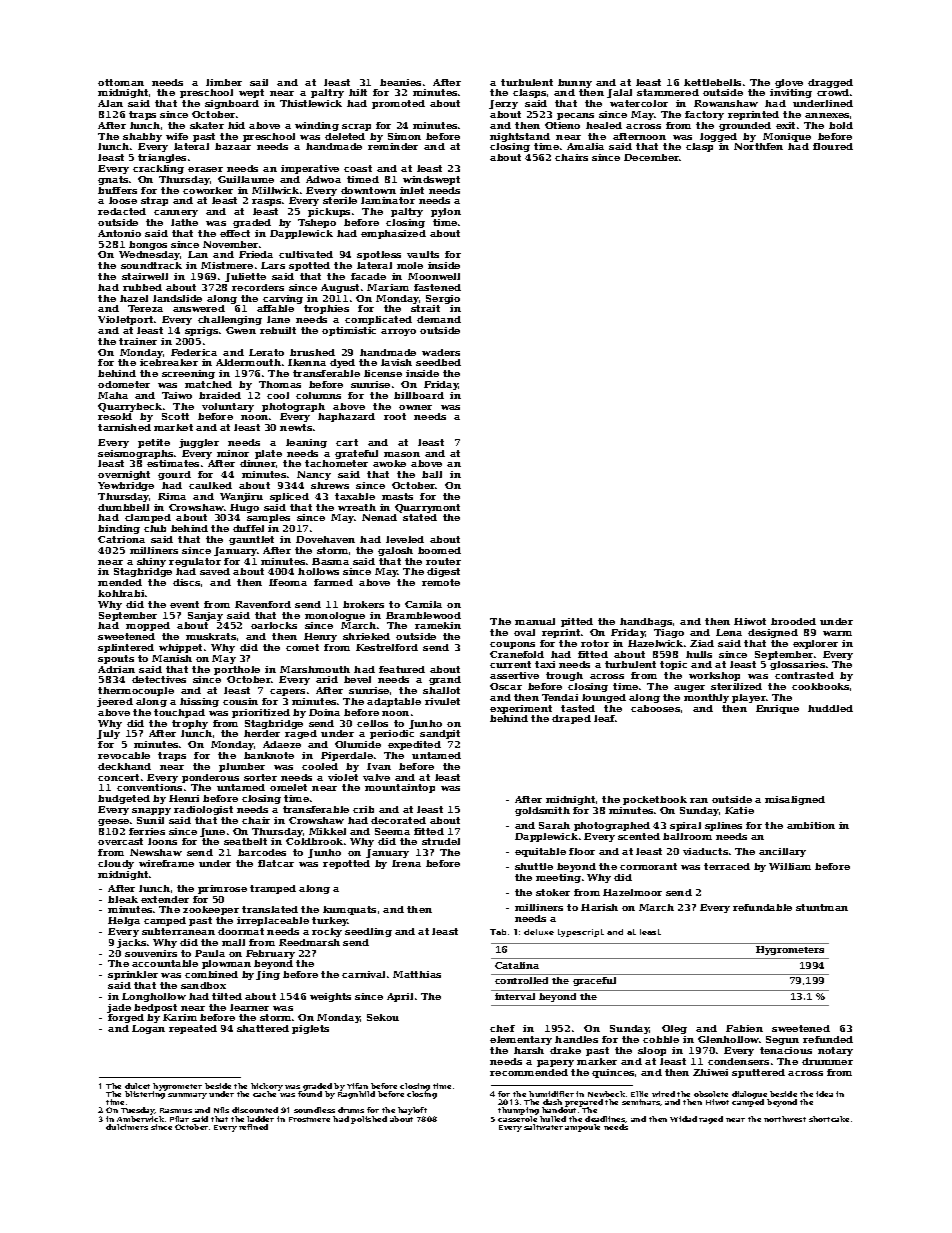  Describe the element at coordinates (822, 907) in the screenshot. I see `stuntman` at that location.
